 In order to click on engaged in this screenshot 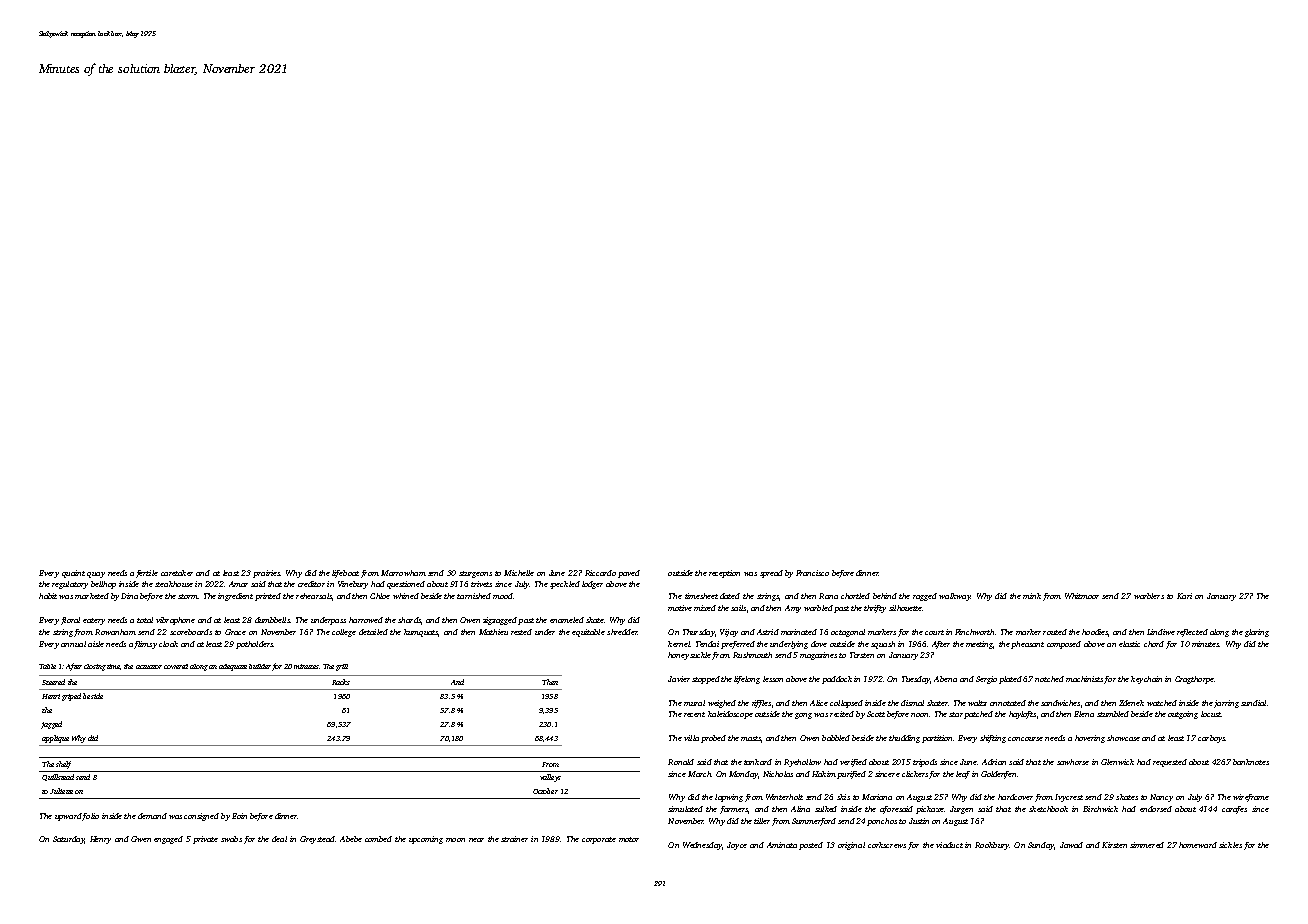, I will do `click(168, 840)`.
